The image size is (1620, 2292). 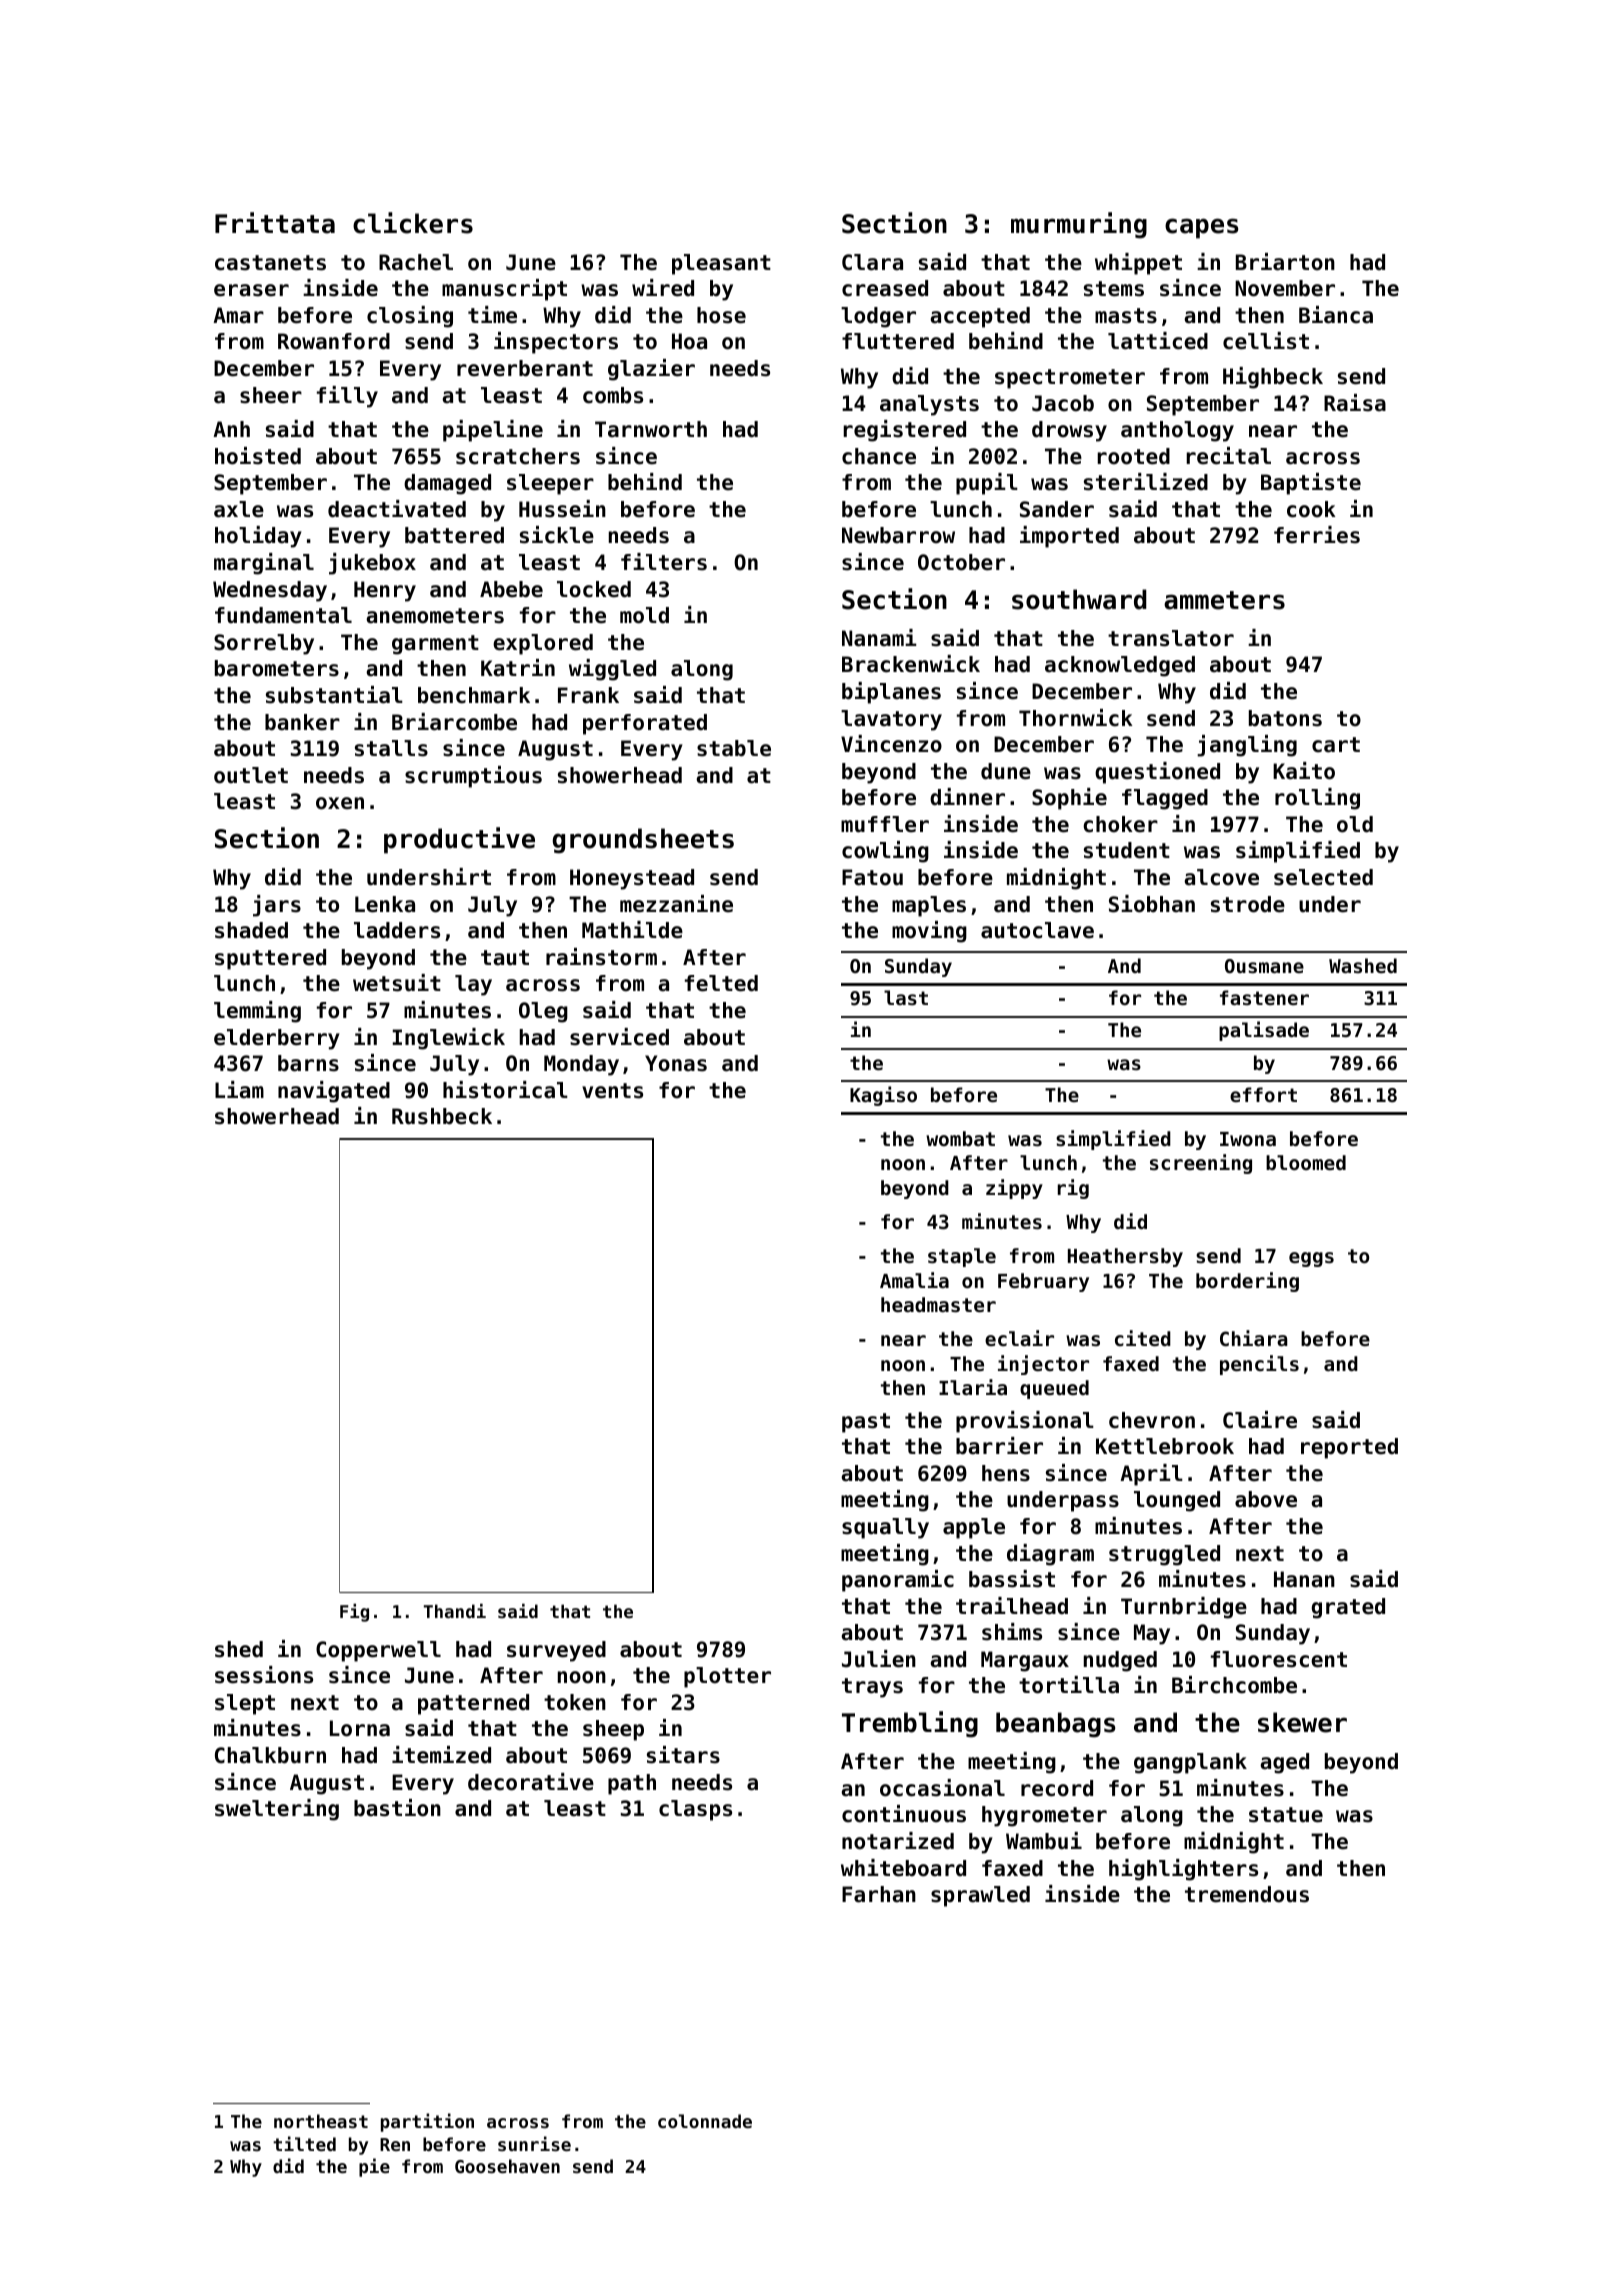 What do you see at coordinates (1285, 718) in the screenshot?
I see `batons` at bounding box center [1285, 718].
